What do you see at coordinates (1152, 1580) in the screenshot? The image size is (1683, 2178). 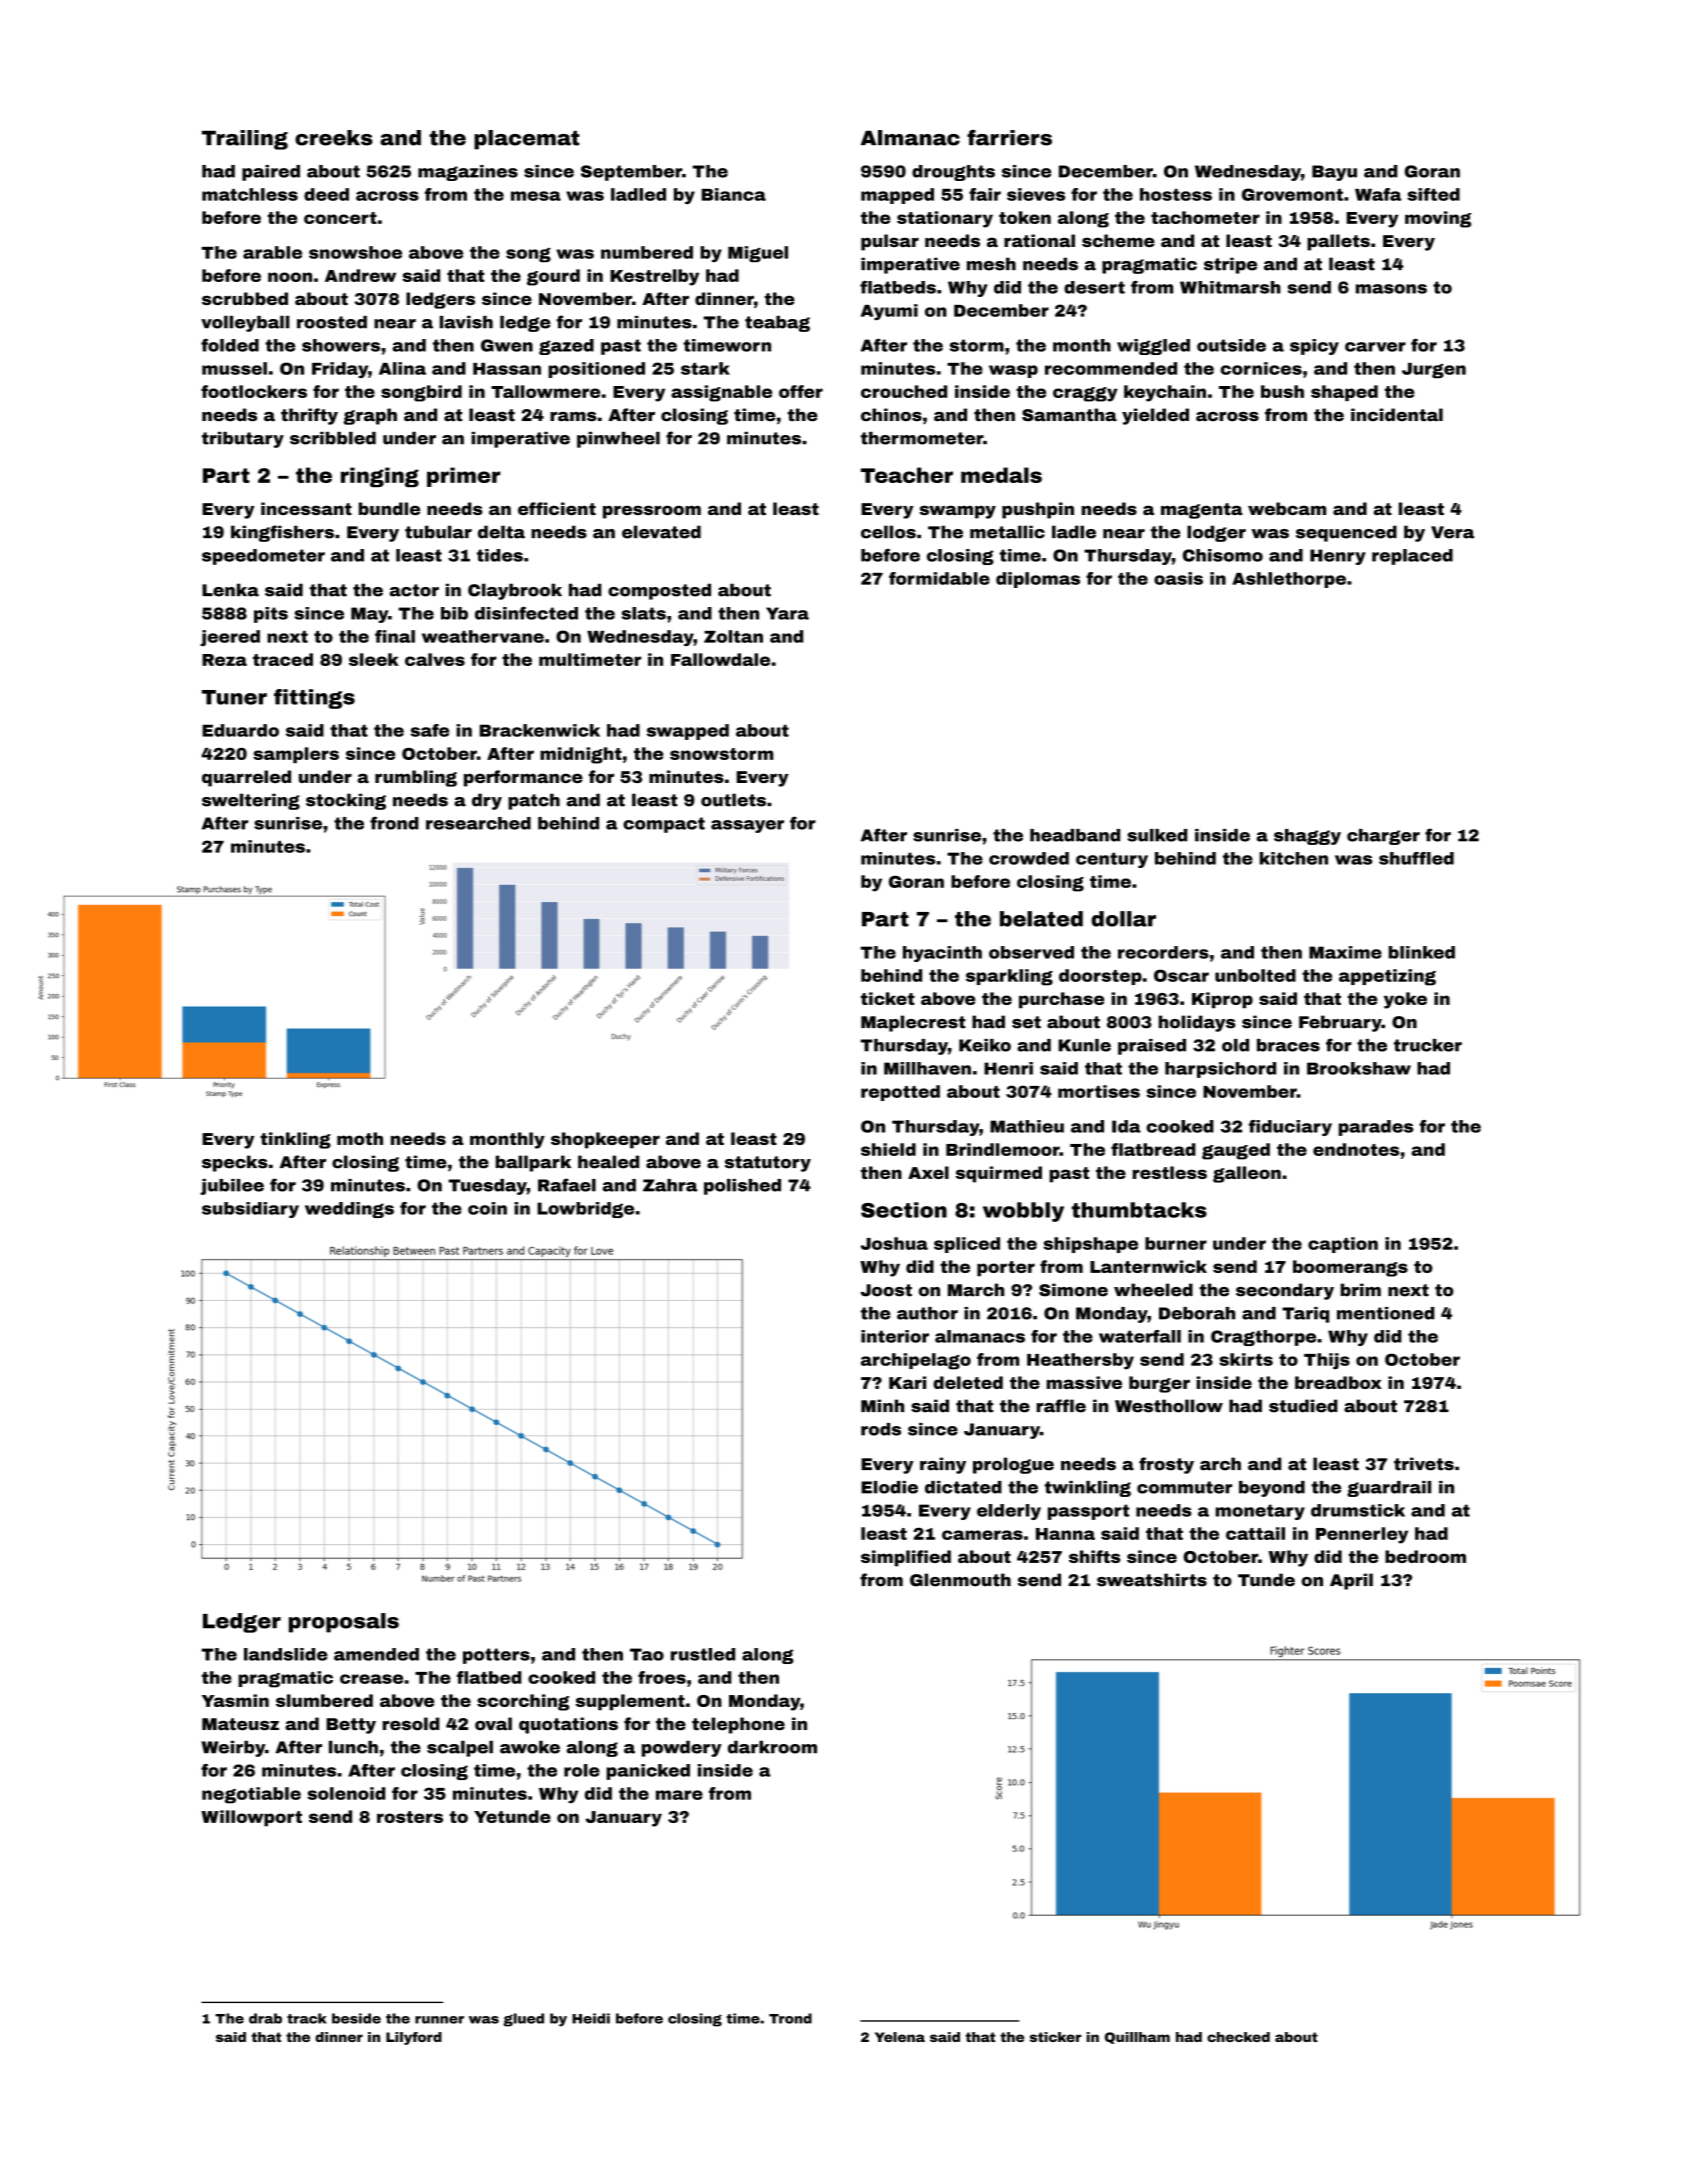 I see `sweatshirts` at bounding box center [1152, 1580].
